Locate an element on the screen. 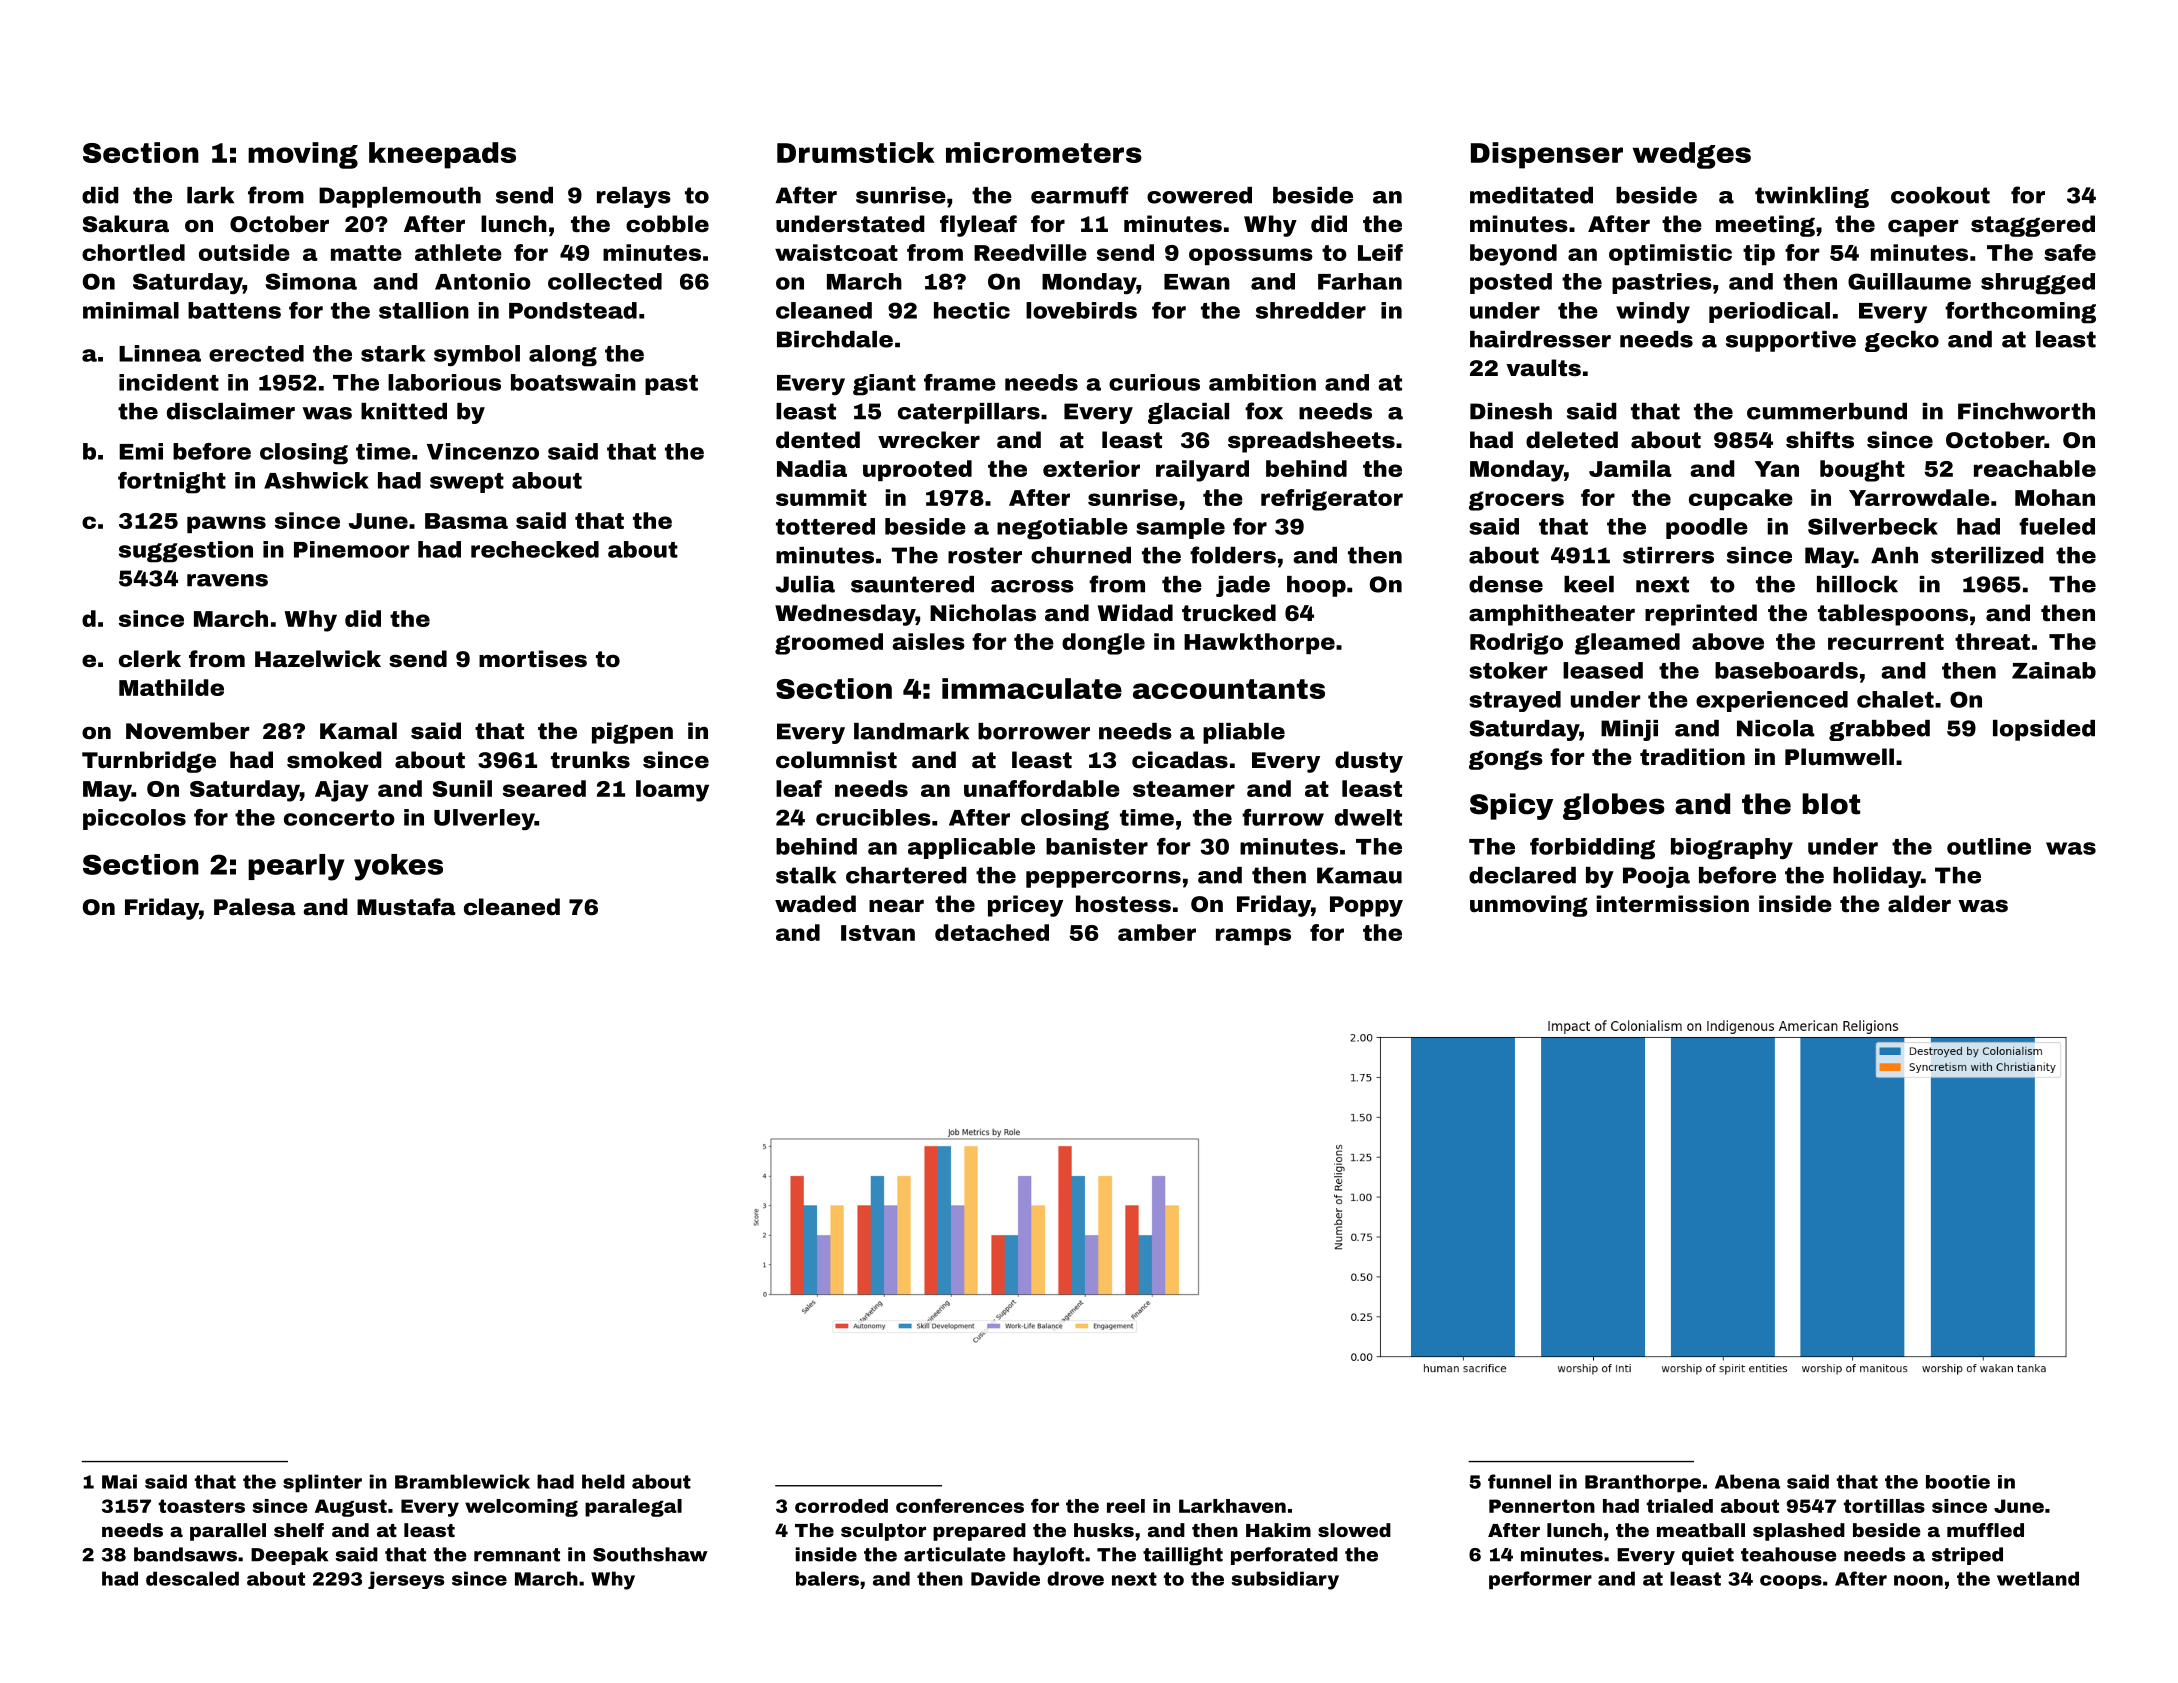  Bramblewick is located at coordinates (462, 1481).
